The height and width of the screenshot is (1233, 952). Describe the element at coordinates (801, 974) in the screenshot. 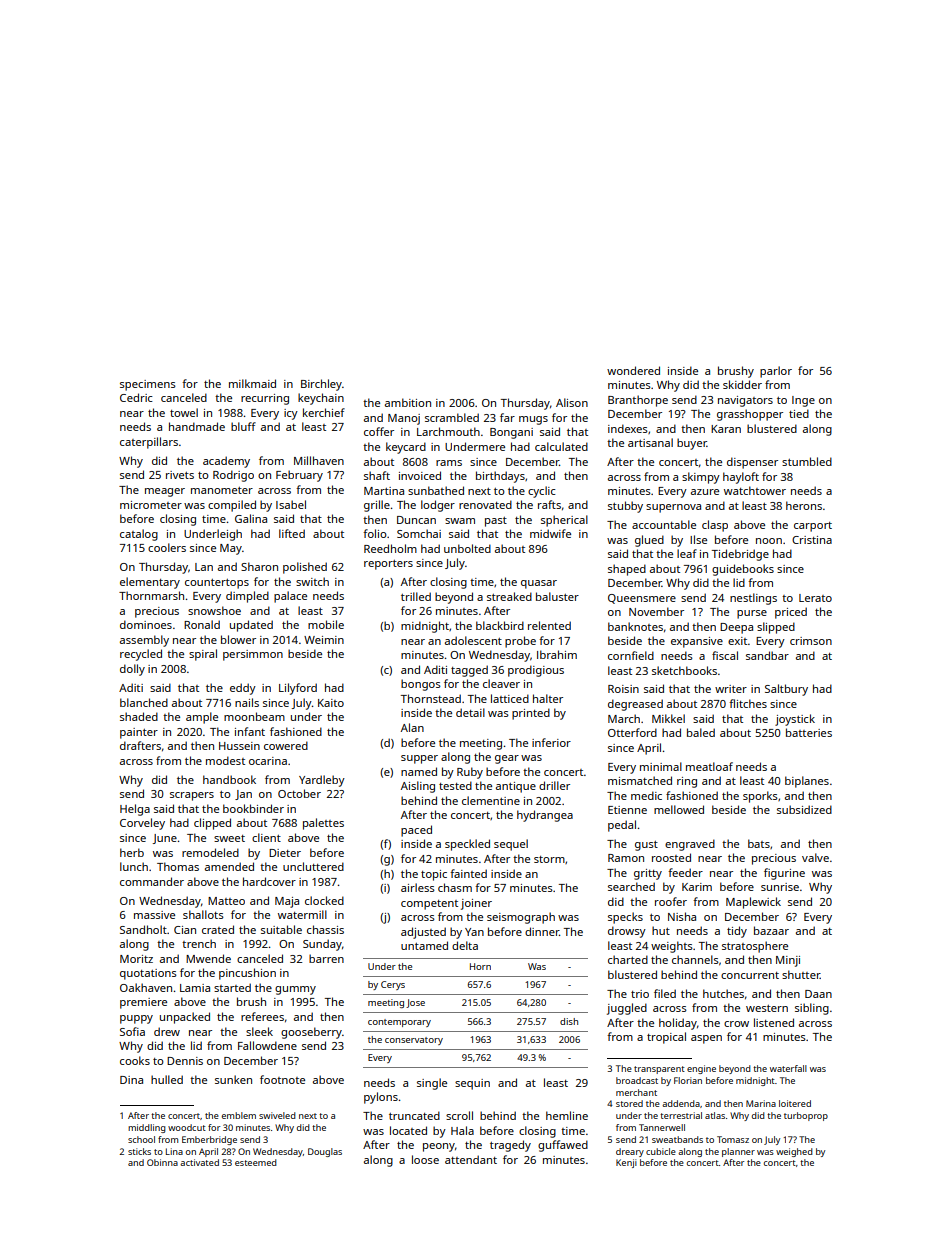

I see `shutter` at that location.
